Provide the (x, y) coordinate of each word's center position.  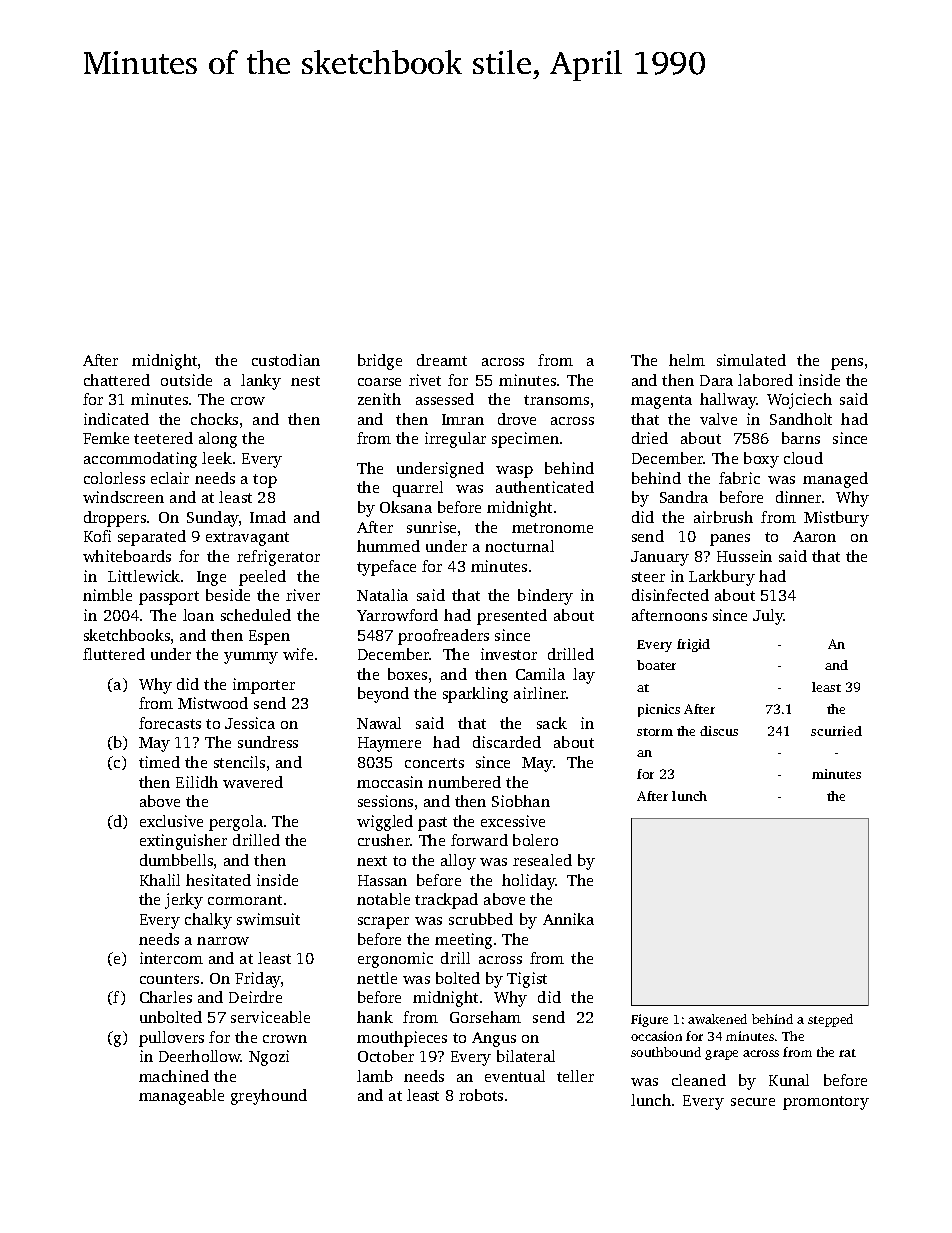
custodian (286, 360)
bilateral (526, 1056)
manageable (181, 1097)
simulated (751, 360)
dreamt (442, 360)
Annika (568, 919)
